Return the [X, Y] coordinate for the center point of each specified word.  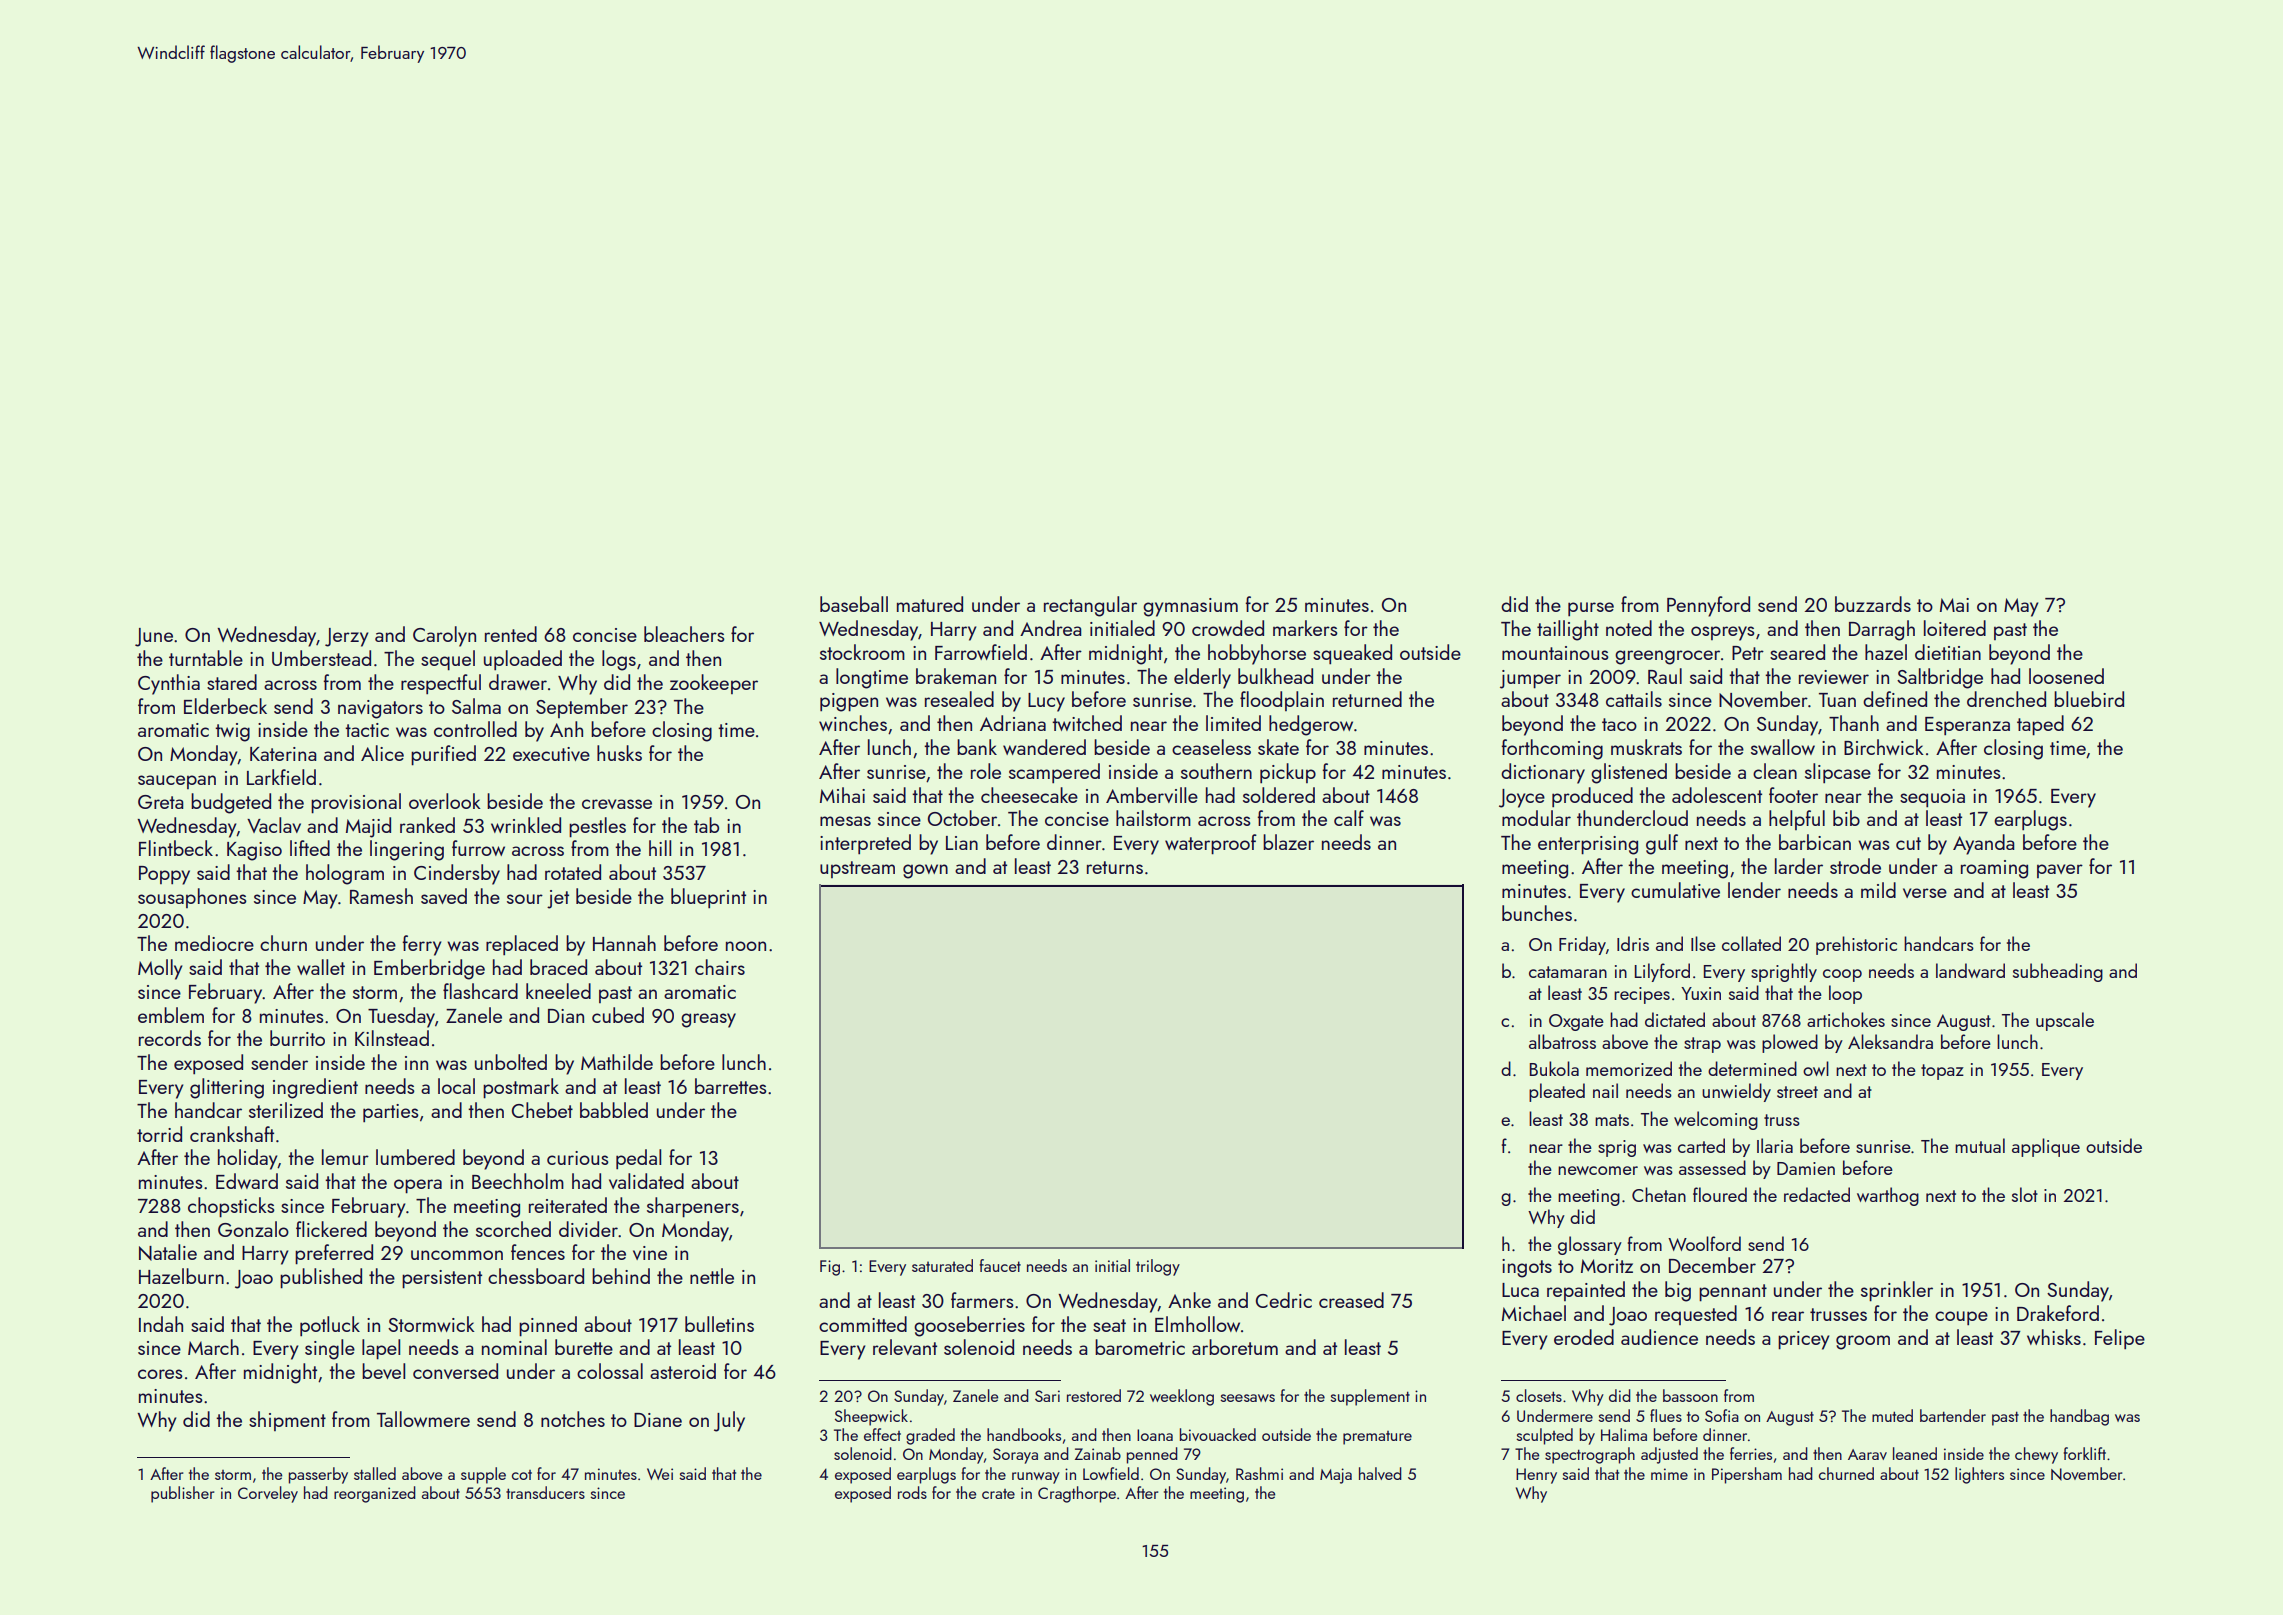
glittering [227, 1088]
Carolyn [444, 636]
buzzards [1873, 604]
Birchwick [1884, 747]
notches [573, 1419]
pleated [1557, 1092]
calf [1349, 818]
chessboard [536, 1276]
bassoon [1690, 1395]
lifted [310, 848]
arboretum [1235, 1347]
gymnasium [1190, 607]
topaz [1942, 1072]
